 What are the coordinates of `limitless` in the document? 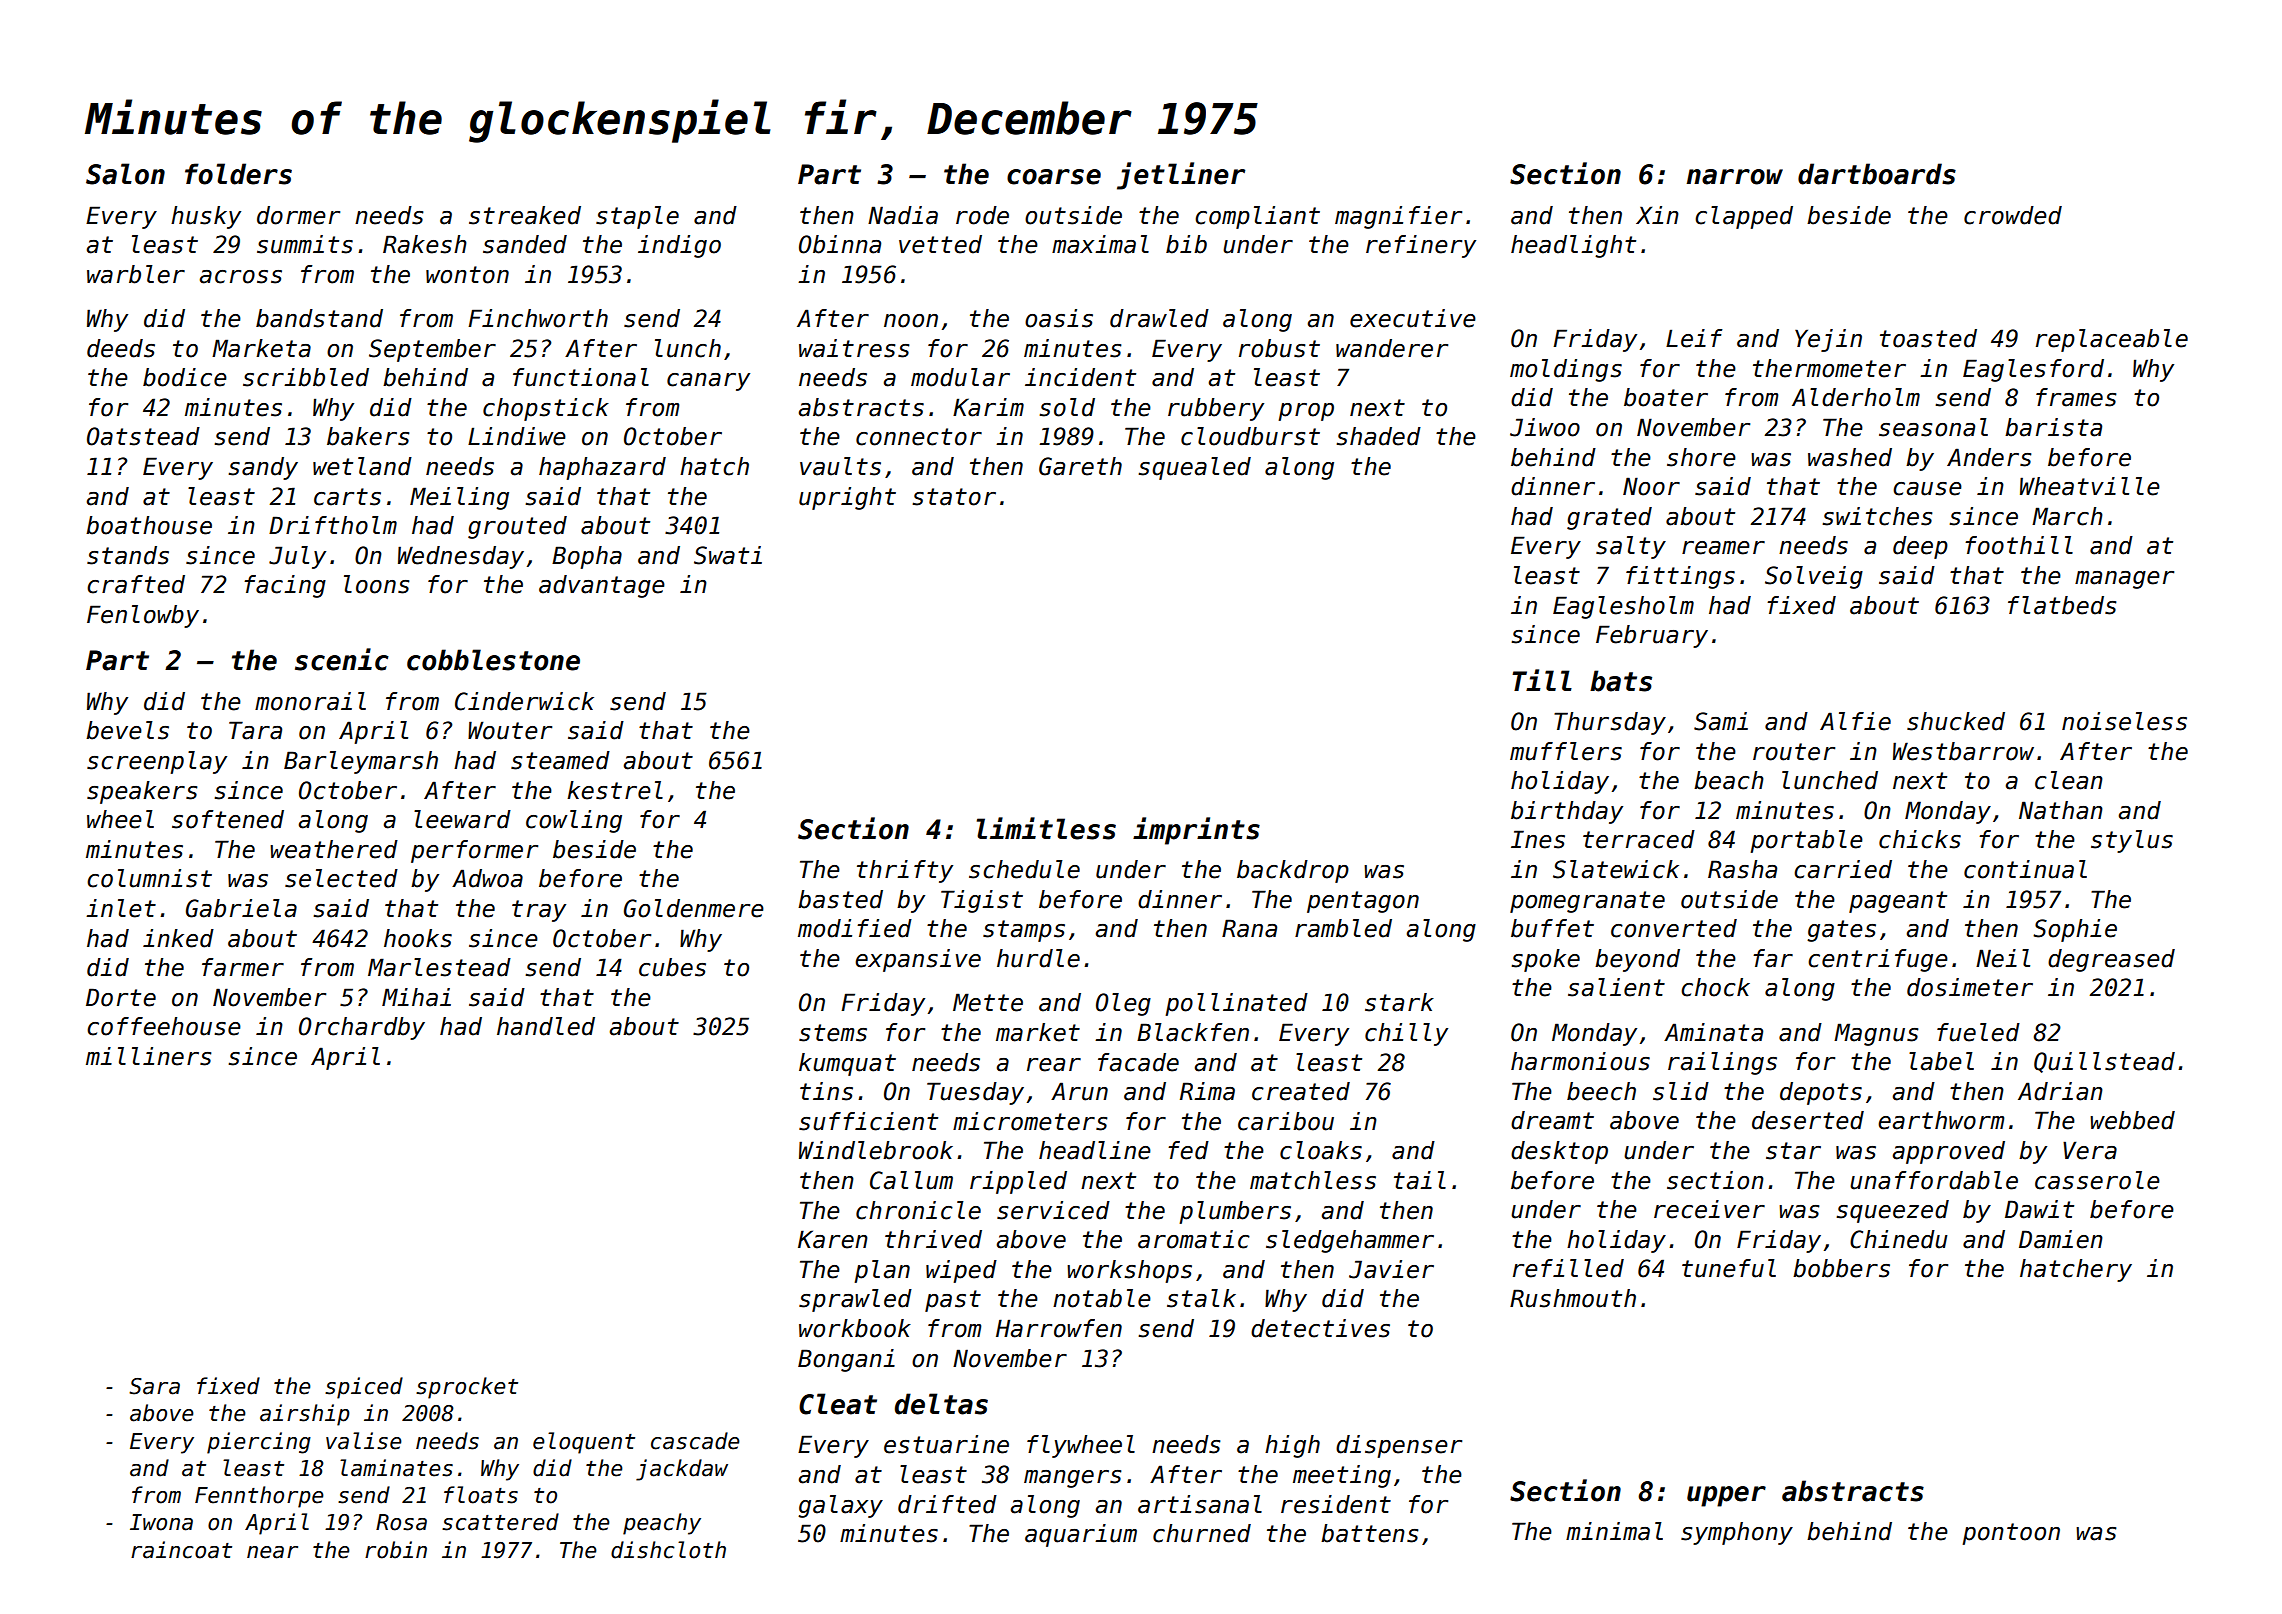 It's located at (1046, 828).
